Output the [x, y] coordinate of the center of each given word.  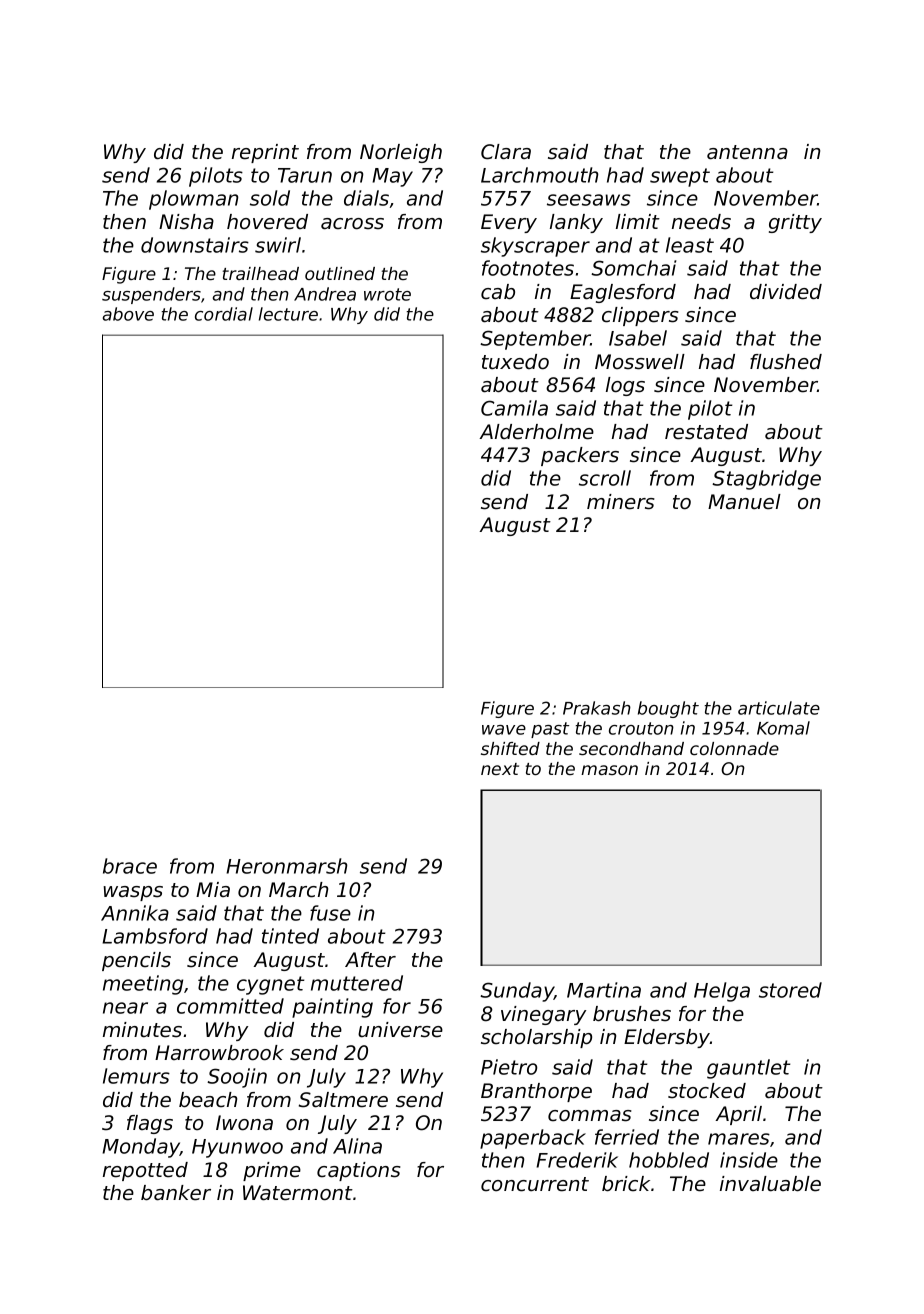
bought [668, 709]
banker [176, 1193]
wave [504, 730]
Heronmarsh [286, 866]
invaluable [770, 1184]
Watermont [298, 1193]
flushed [786, 362]
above [128, 314]
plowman [193, 200]
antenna [747, 152]
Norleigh [401, 153]
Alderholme [536, 432]
